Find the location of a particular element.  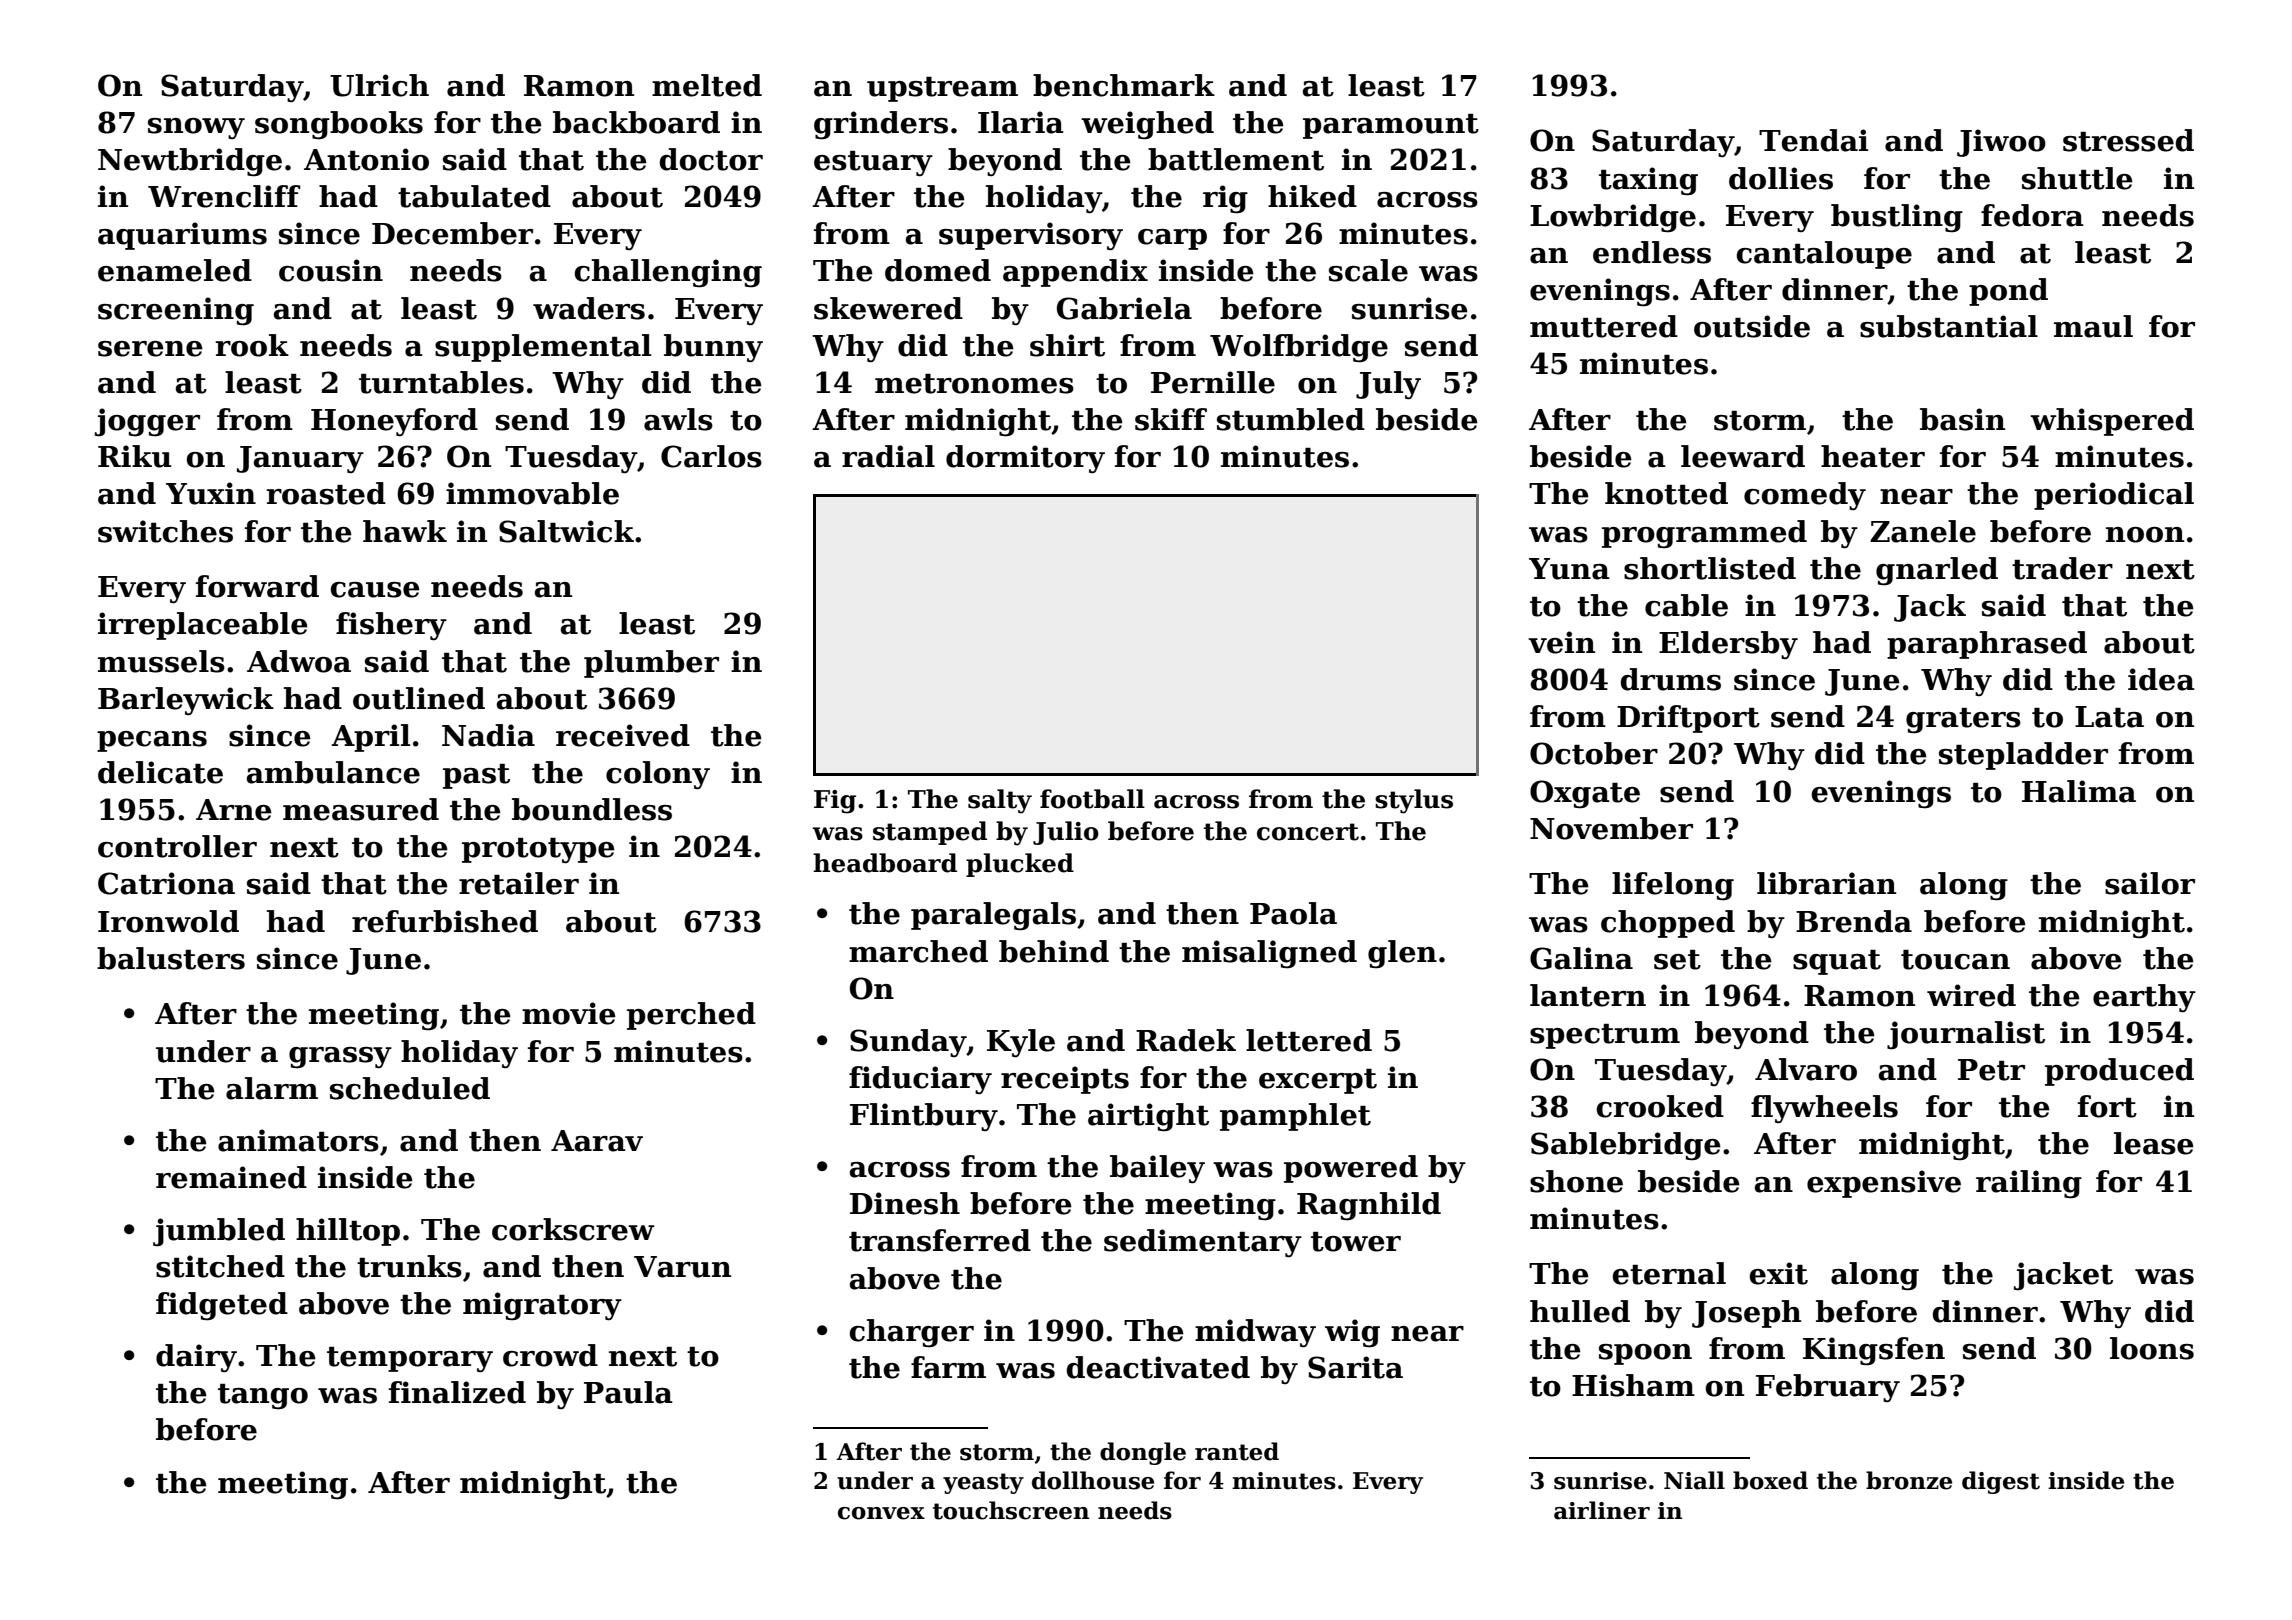

tango is located at coordinates (263, 1397).
